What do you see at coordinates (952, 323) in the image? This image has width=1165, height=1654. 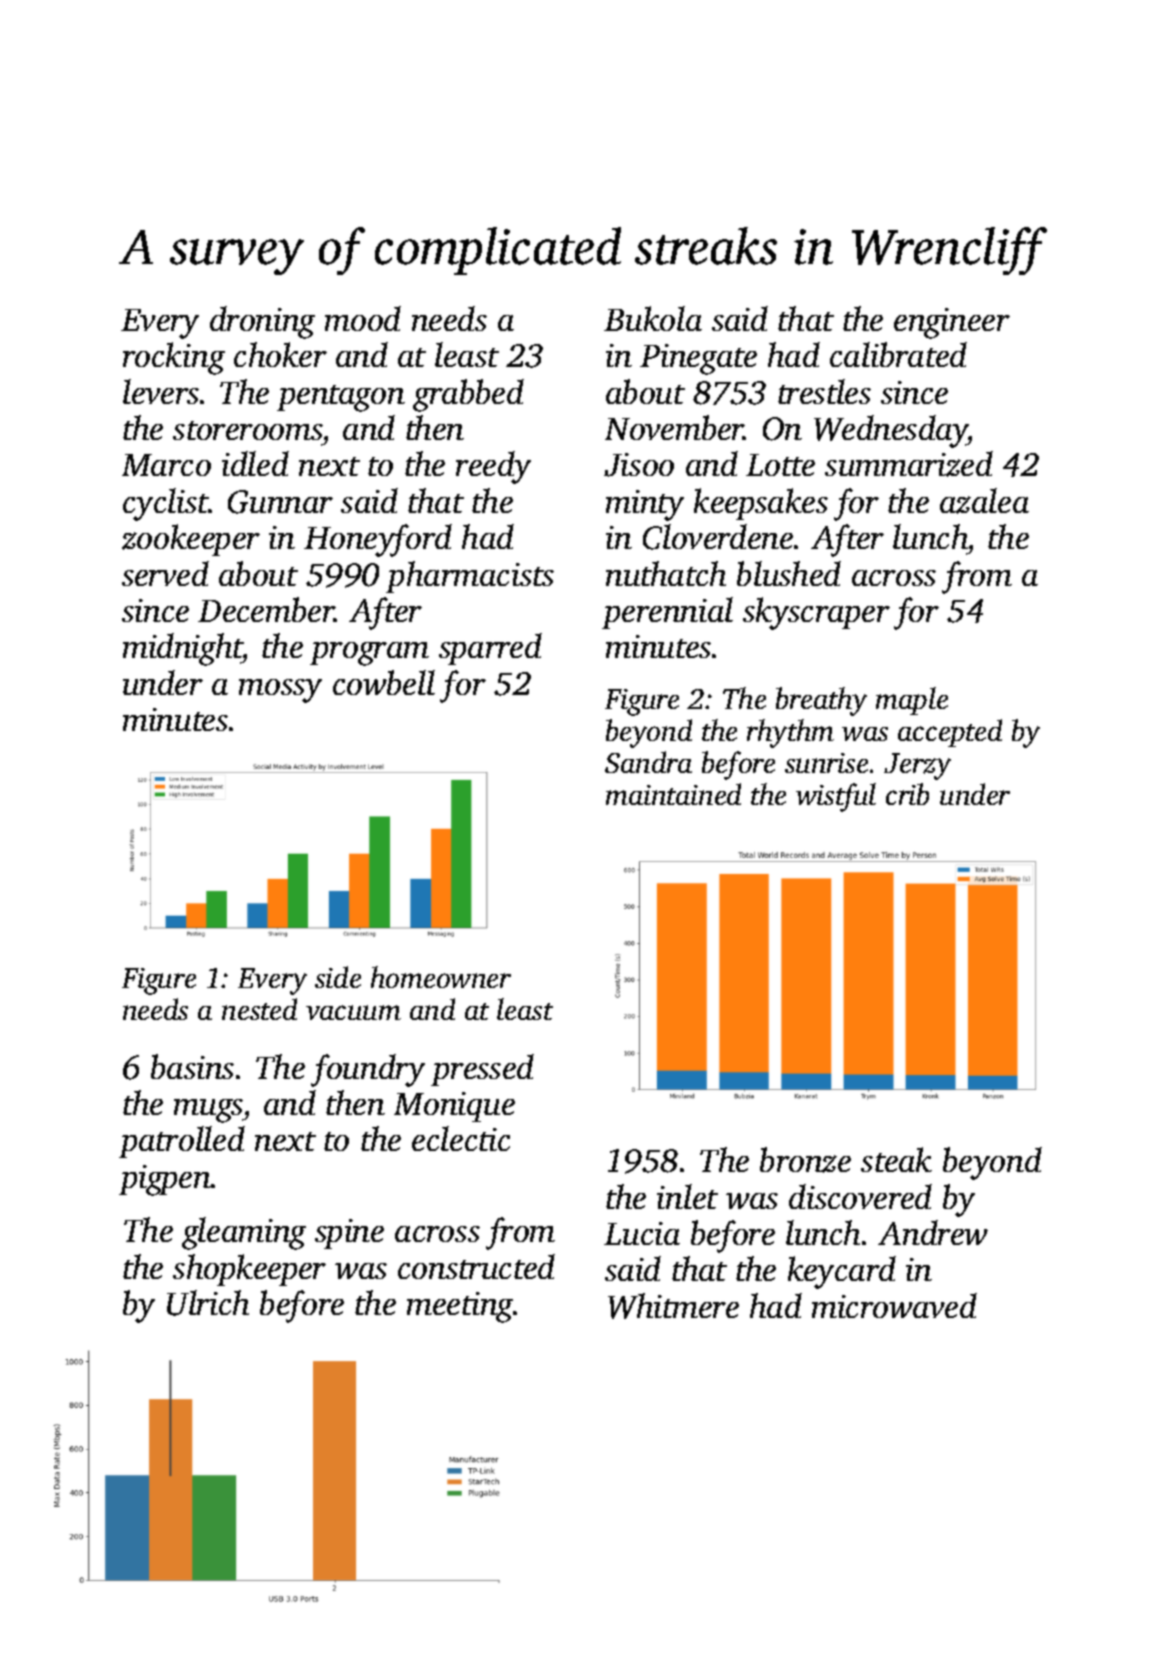 I see `engineer` at bounding box center [952, 323].
